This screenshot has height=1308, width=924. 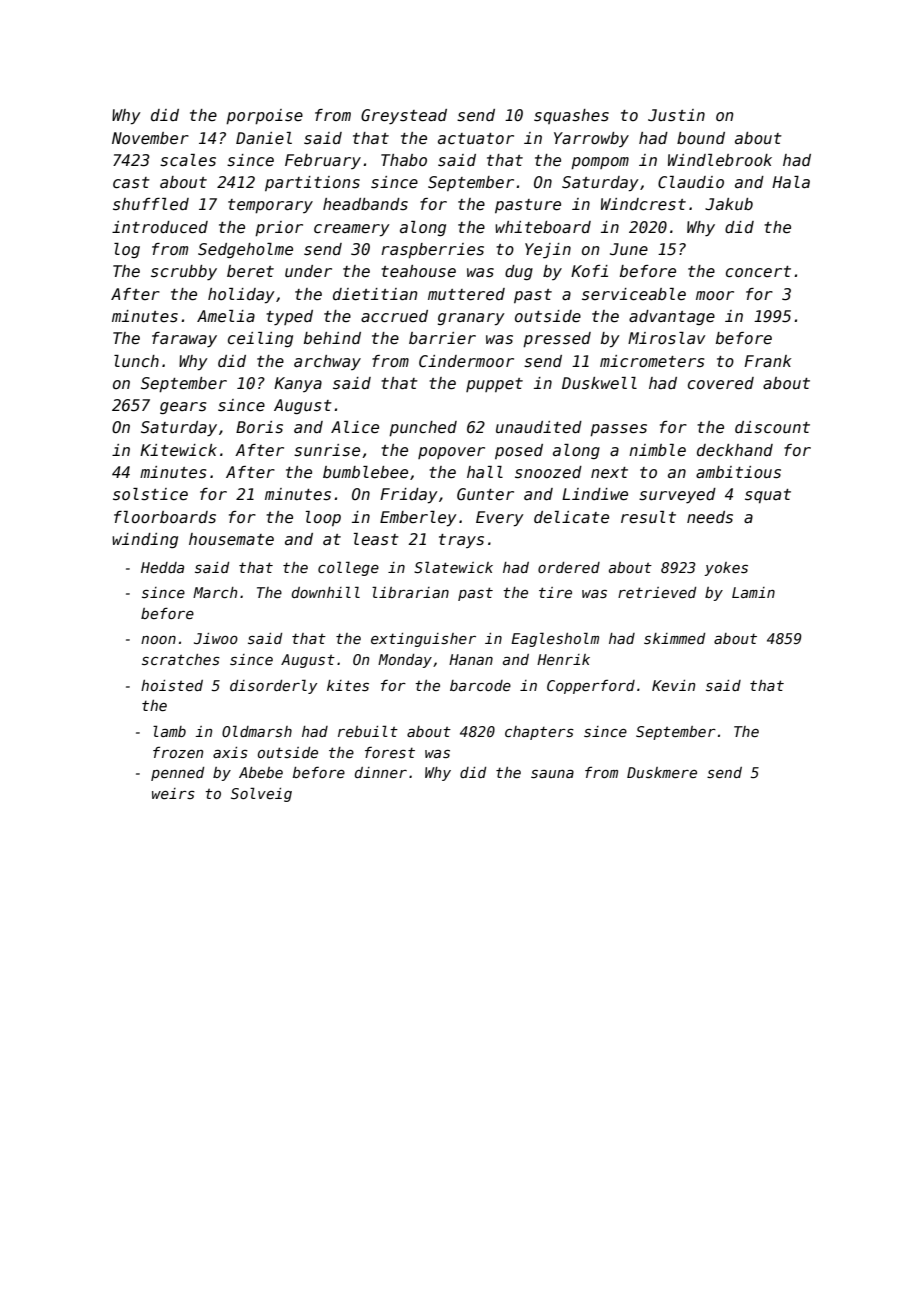 What do you see at coordinates (691, 182) in the screenshot?
I see `Claudio` at bounding box center [691, 182].
